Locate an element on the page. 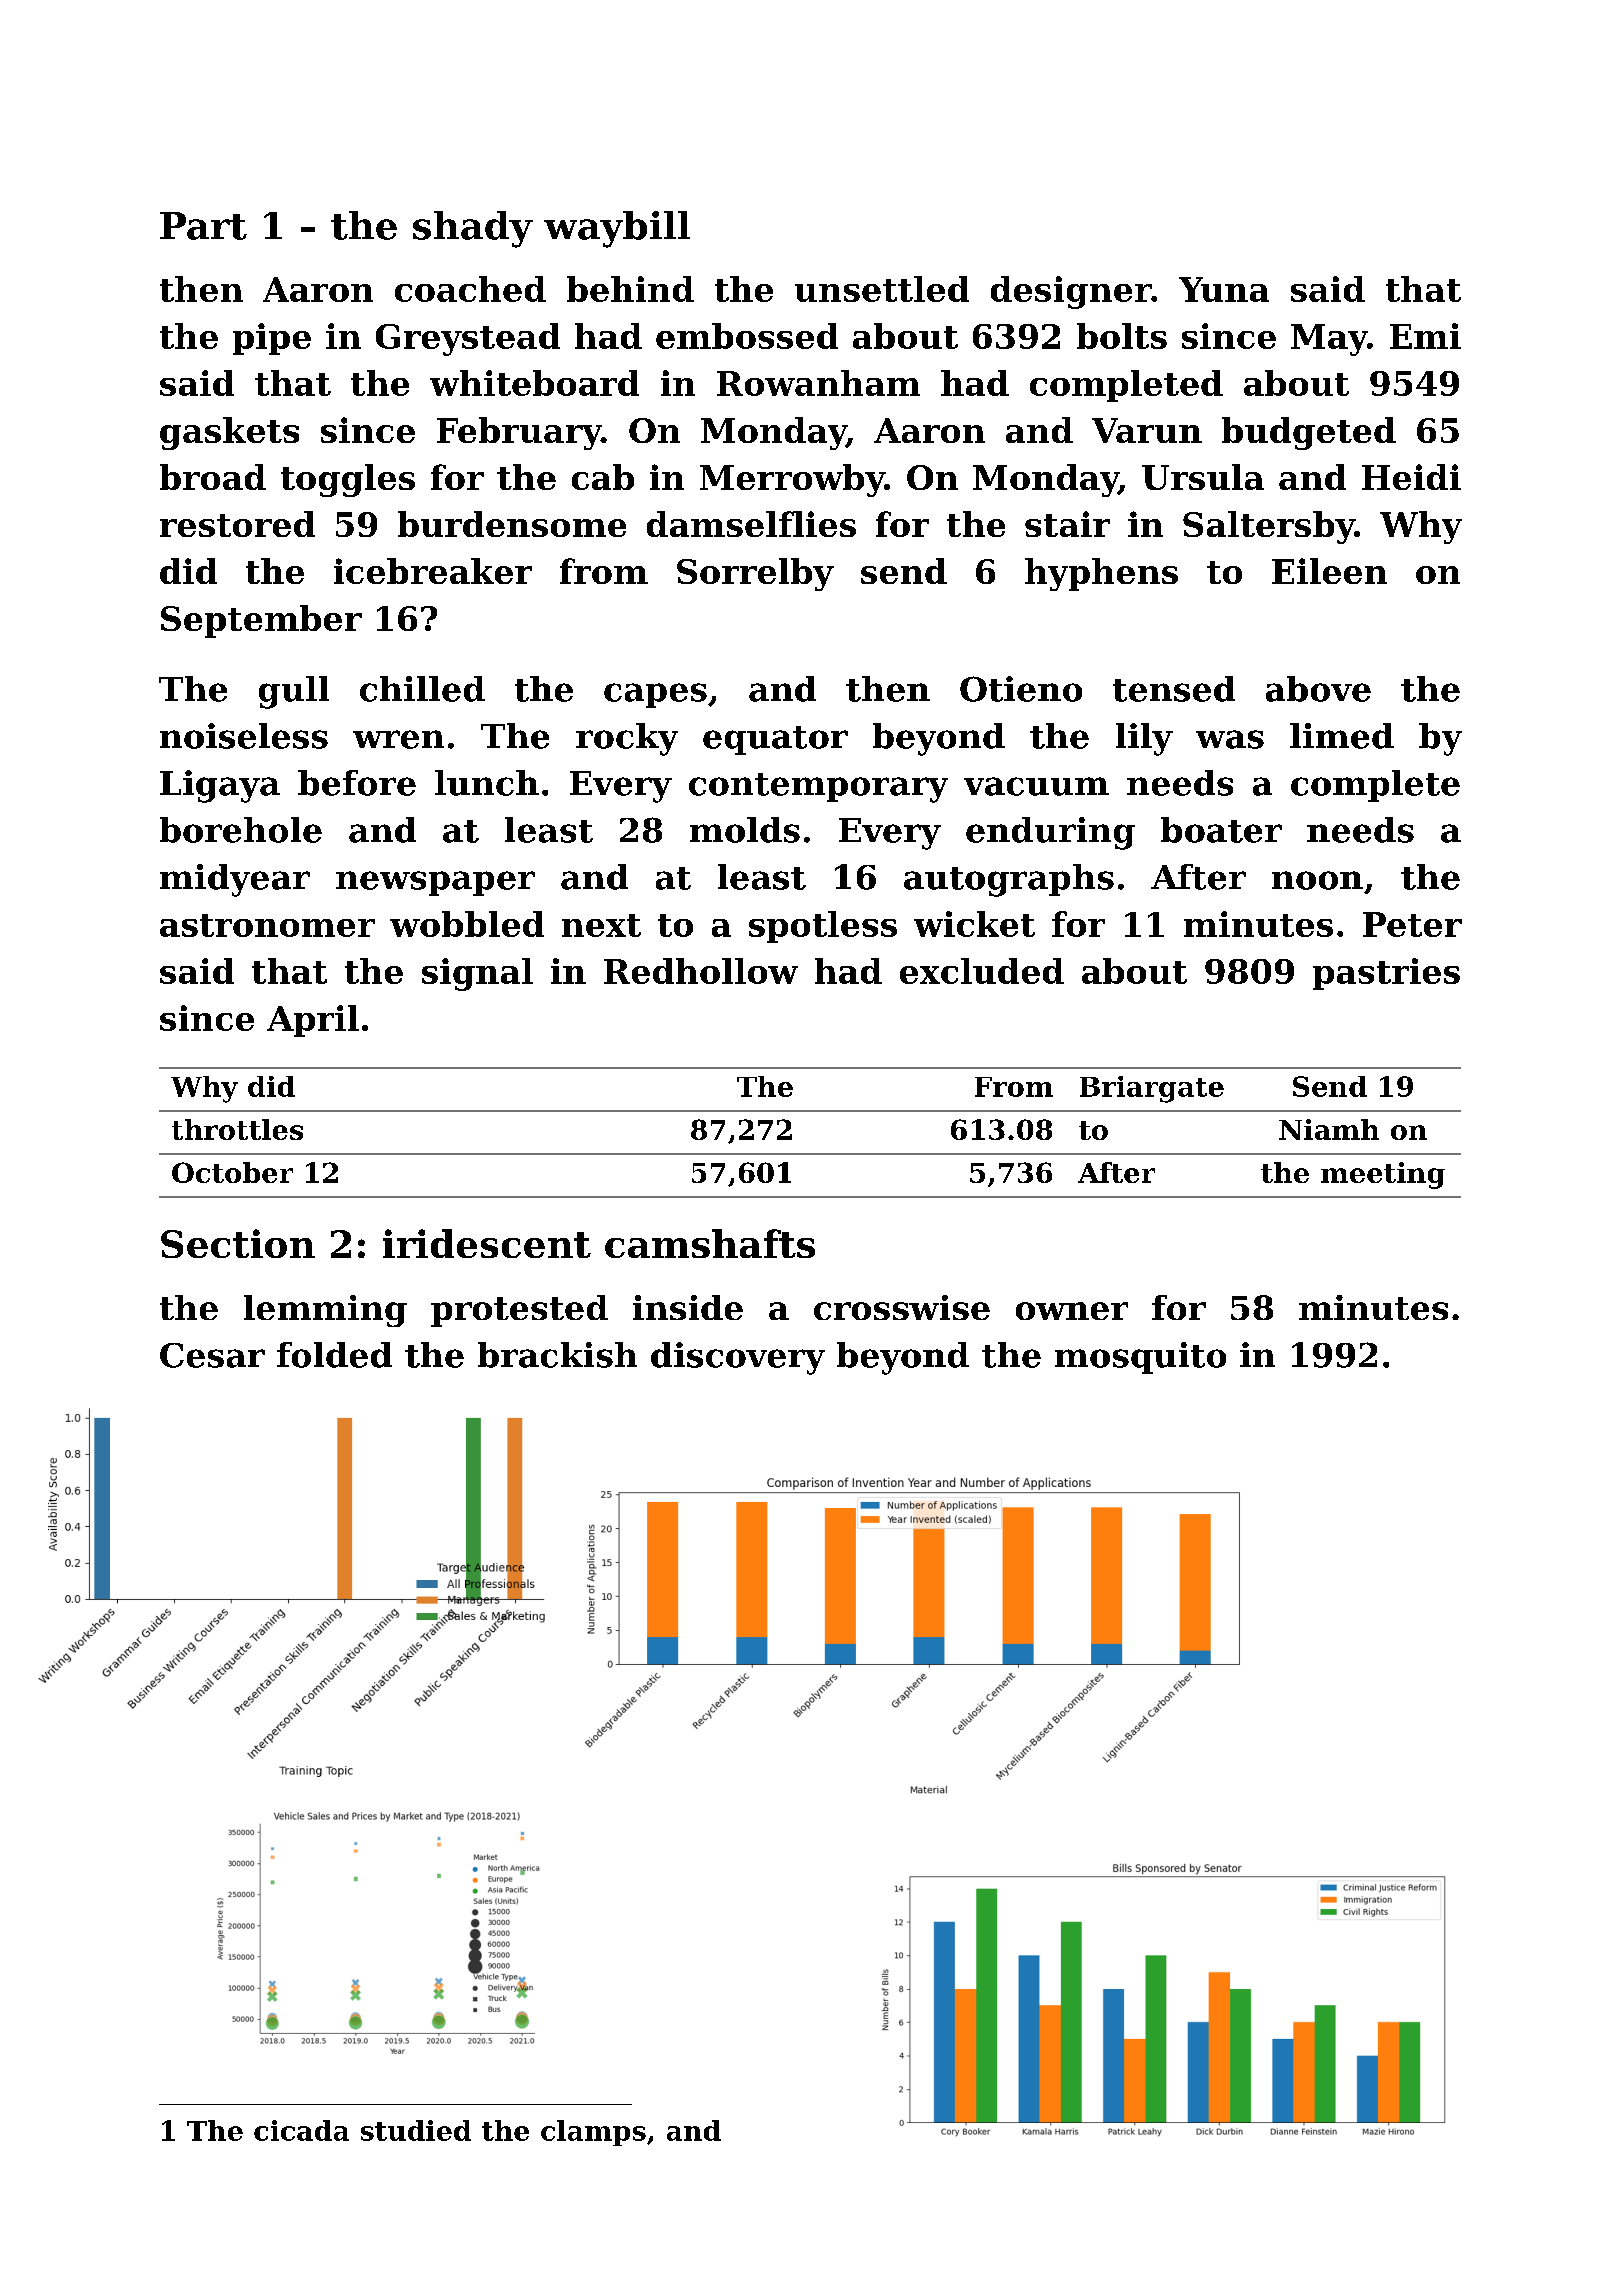  Part is located at coordinates (203, 226).
